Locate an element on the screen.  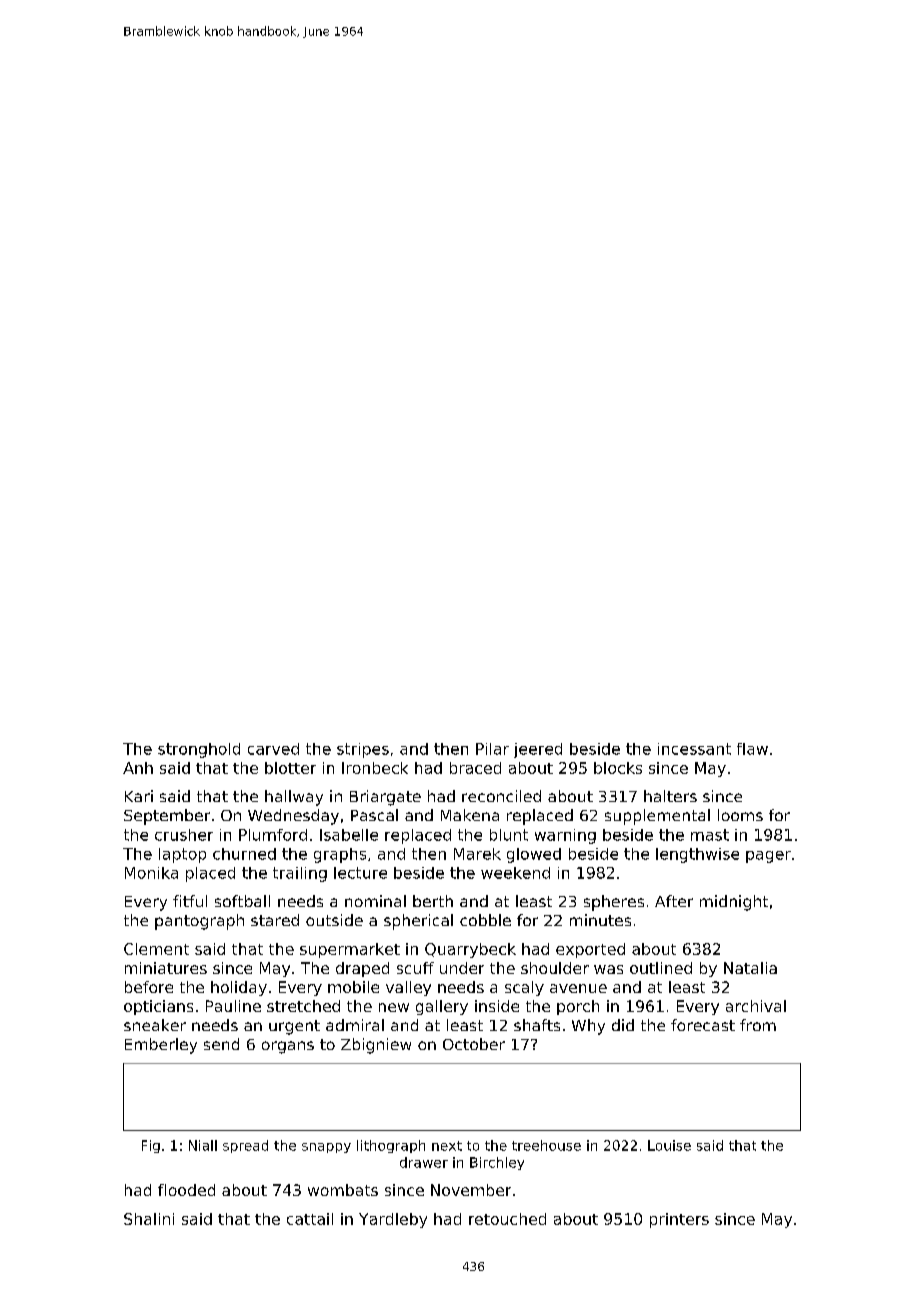
draped is located at coordinates (362, 969).
